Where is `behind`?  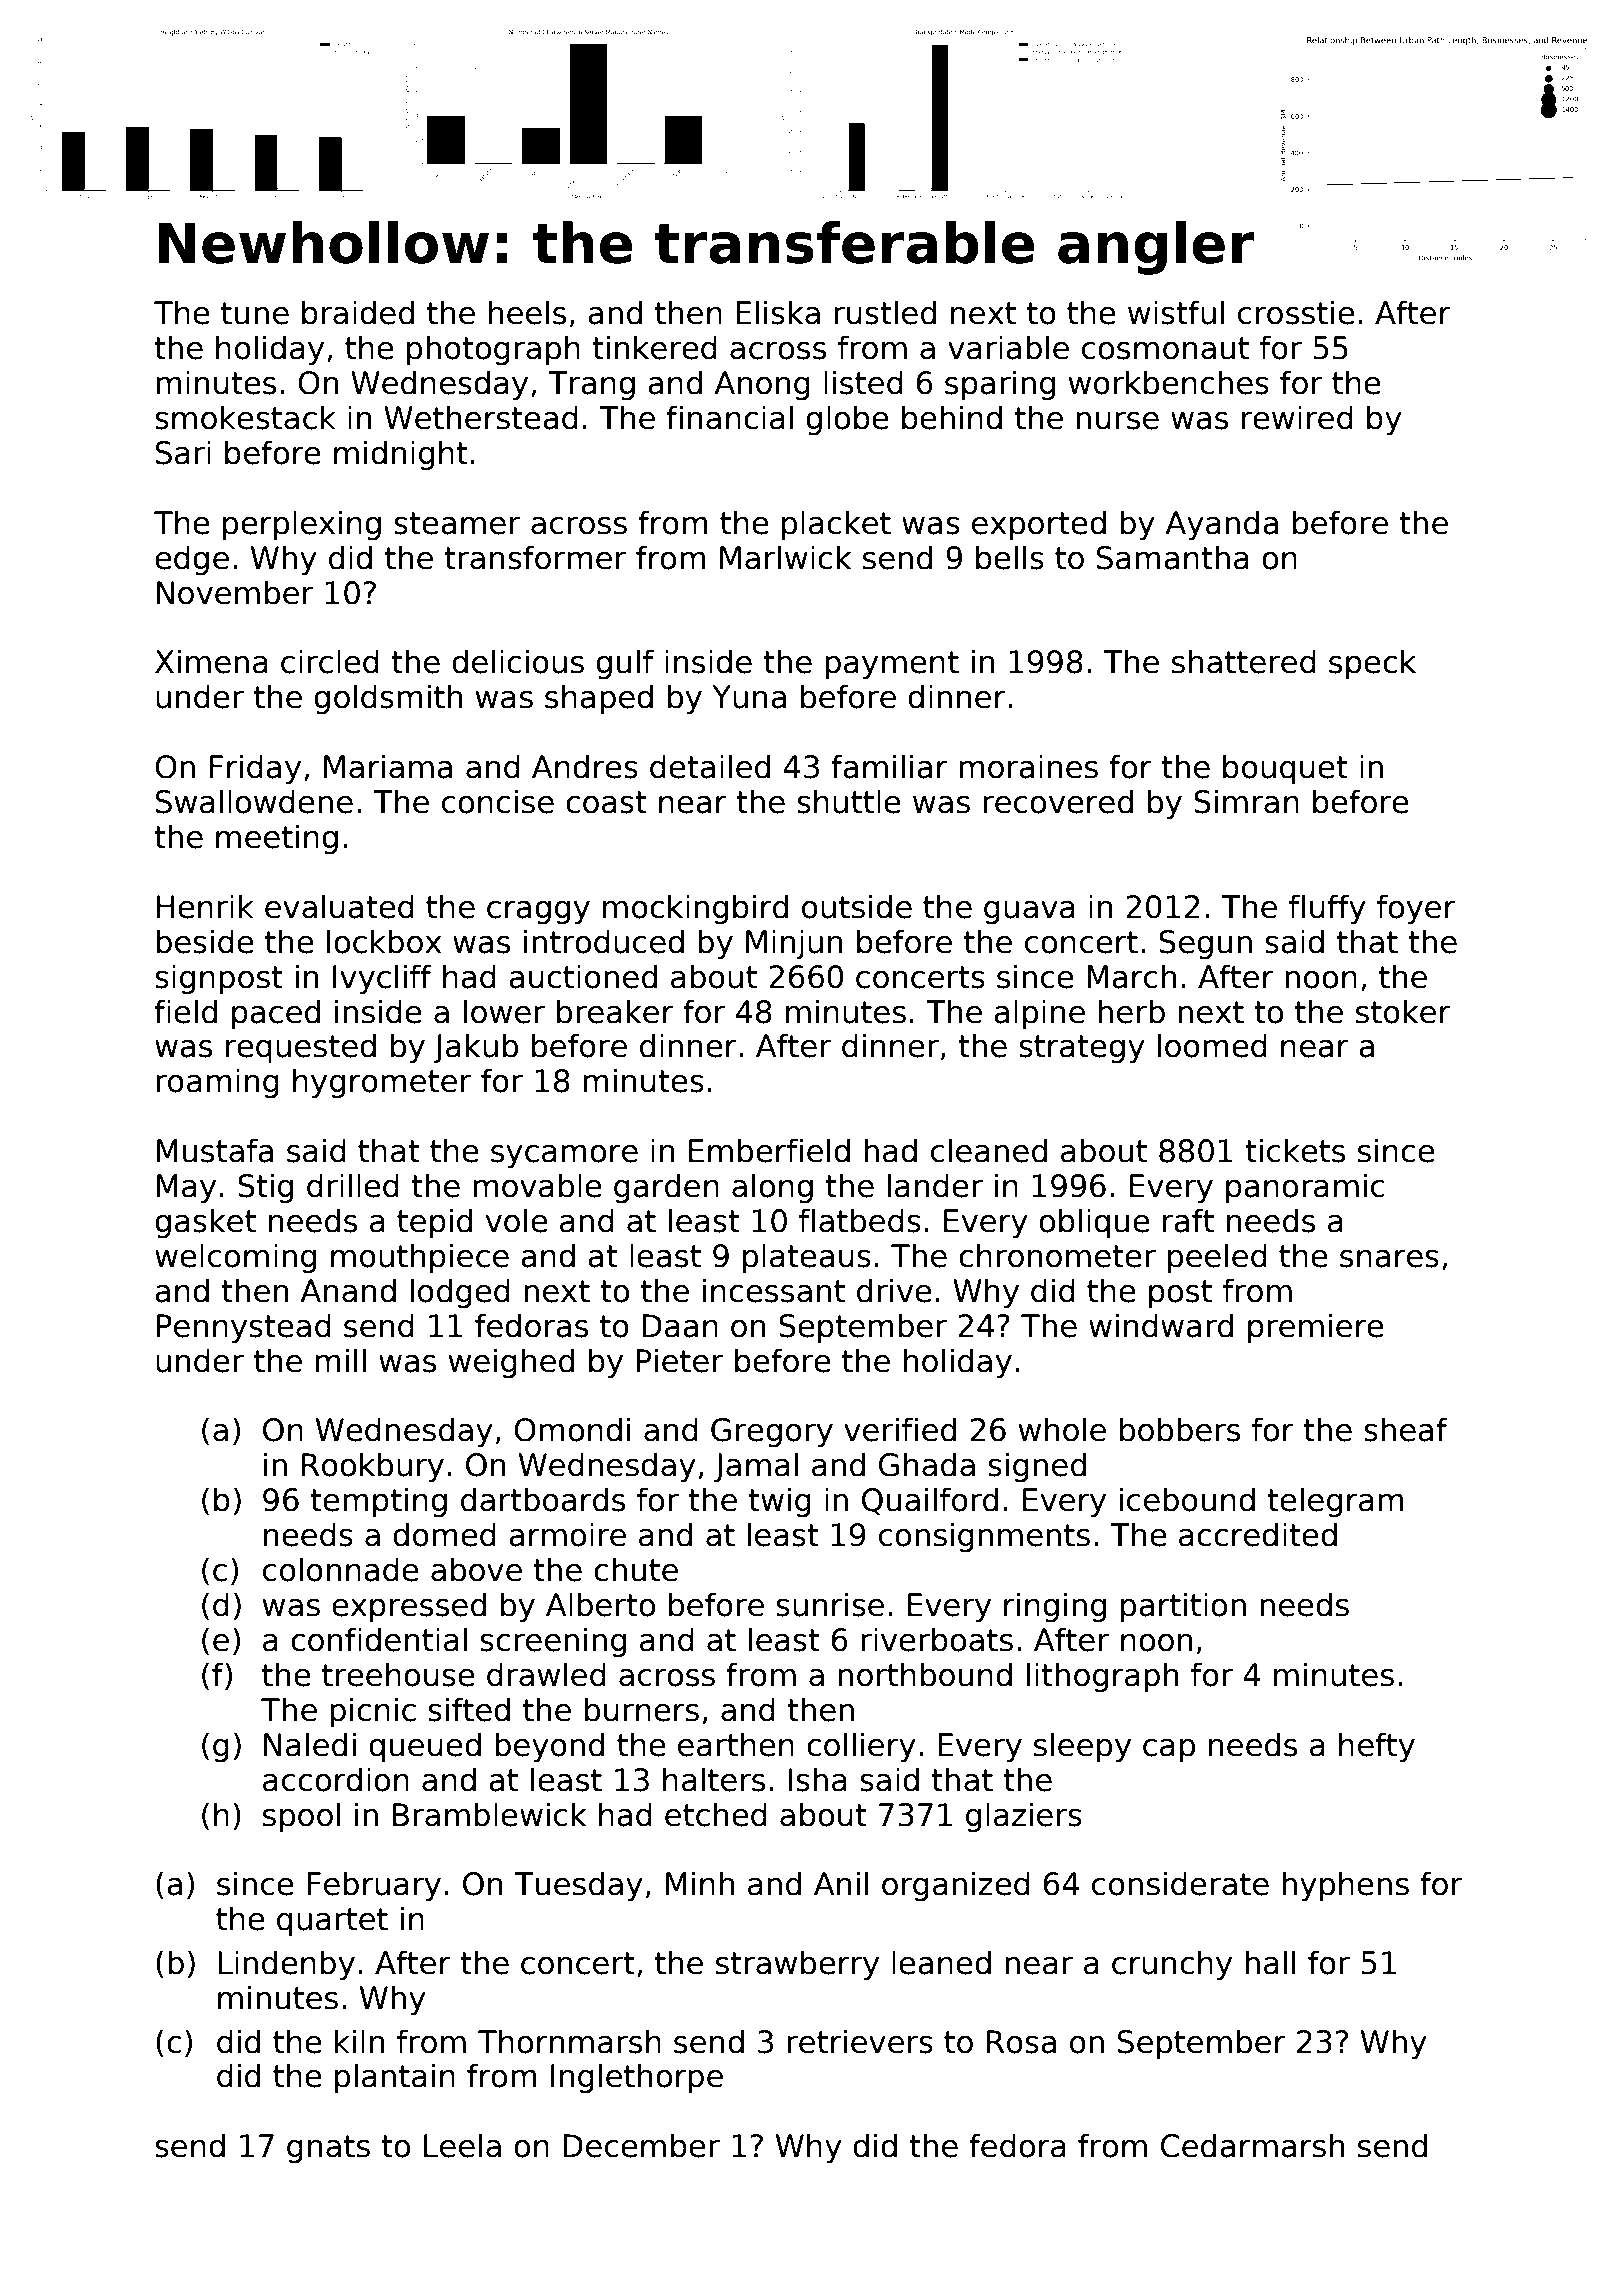
behind is located at coordinates (952, 417).
